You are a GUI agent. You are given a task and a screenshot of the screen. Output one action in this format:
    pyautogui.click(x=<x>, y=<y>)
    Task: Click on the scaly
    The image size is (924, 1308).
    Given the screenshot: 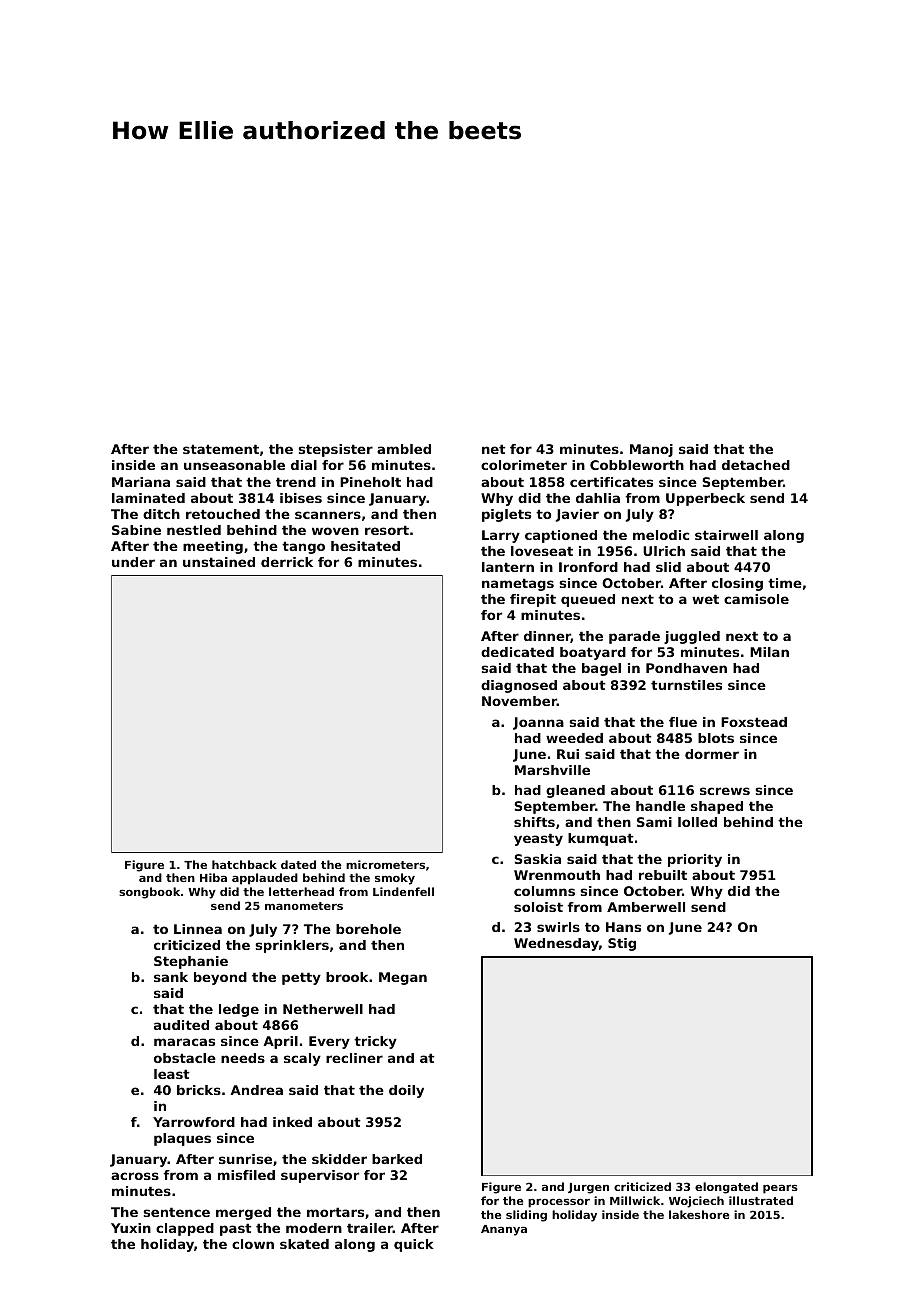 What is the action you would take?
    pyautogui.click(x=302, y=1059)
